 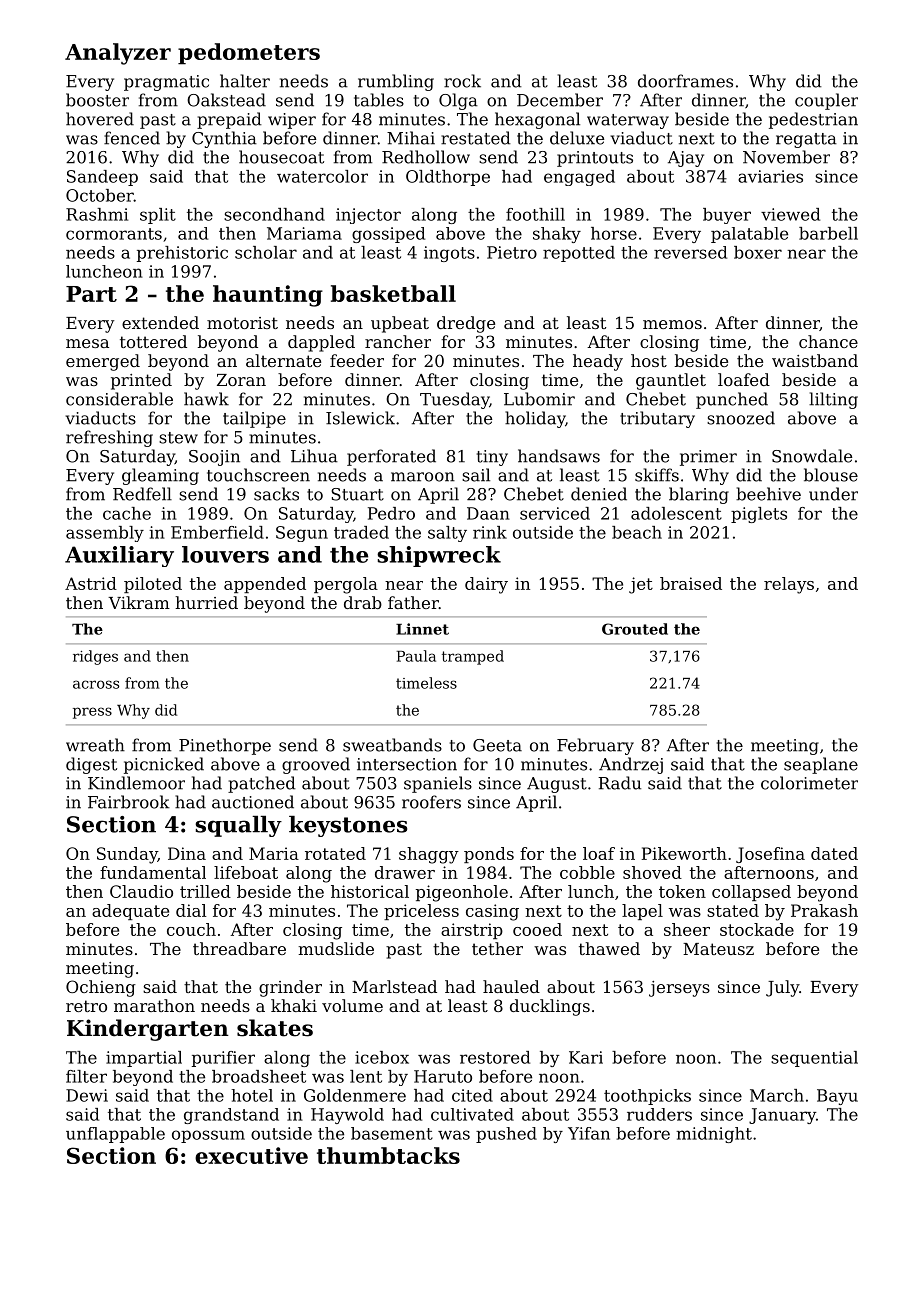 What do you see at coordinates (416, 656) in the screenshot?
I see `Paula` at bounding box center [416, 656].
